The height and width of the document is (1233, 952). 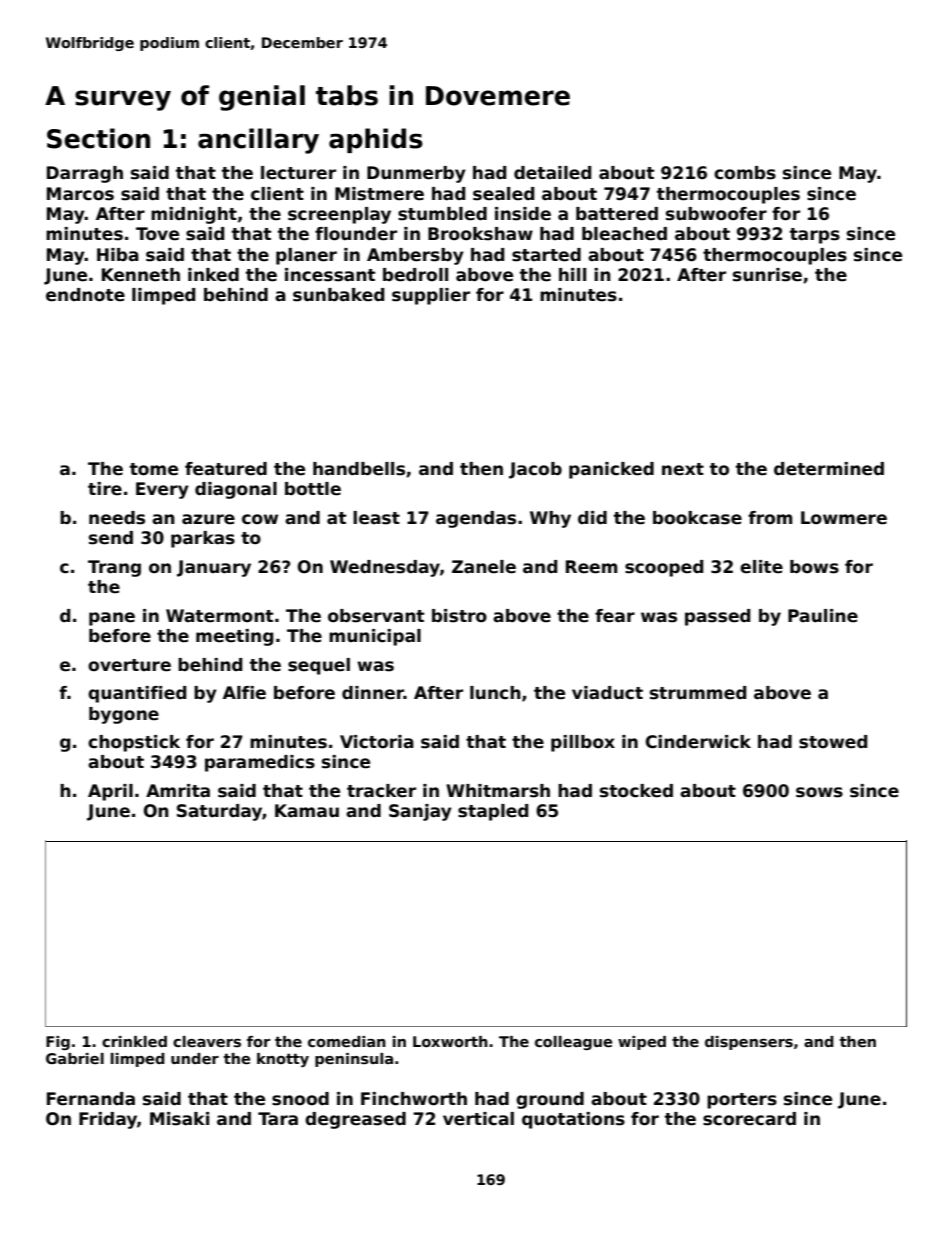 What do you see at coordinates (476, 519) in the document?
I see `agendas` at bounding box center [476, 519].
